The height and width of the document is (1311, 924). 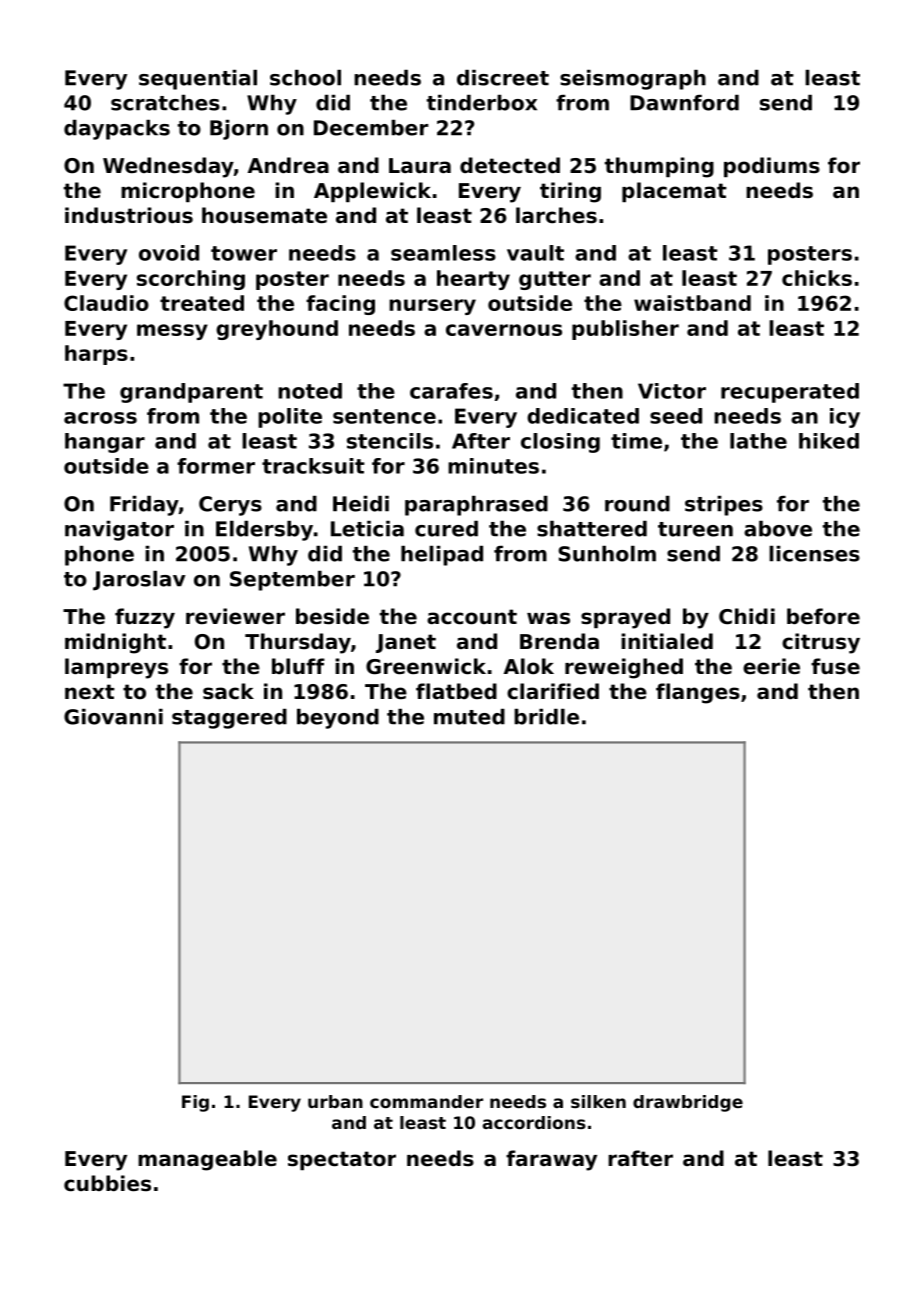 What do you see at coordinates (504, 330) in the document?
I see `cavernous` at bounding box center [504, 330].
